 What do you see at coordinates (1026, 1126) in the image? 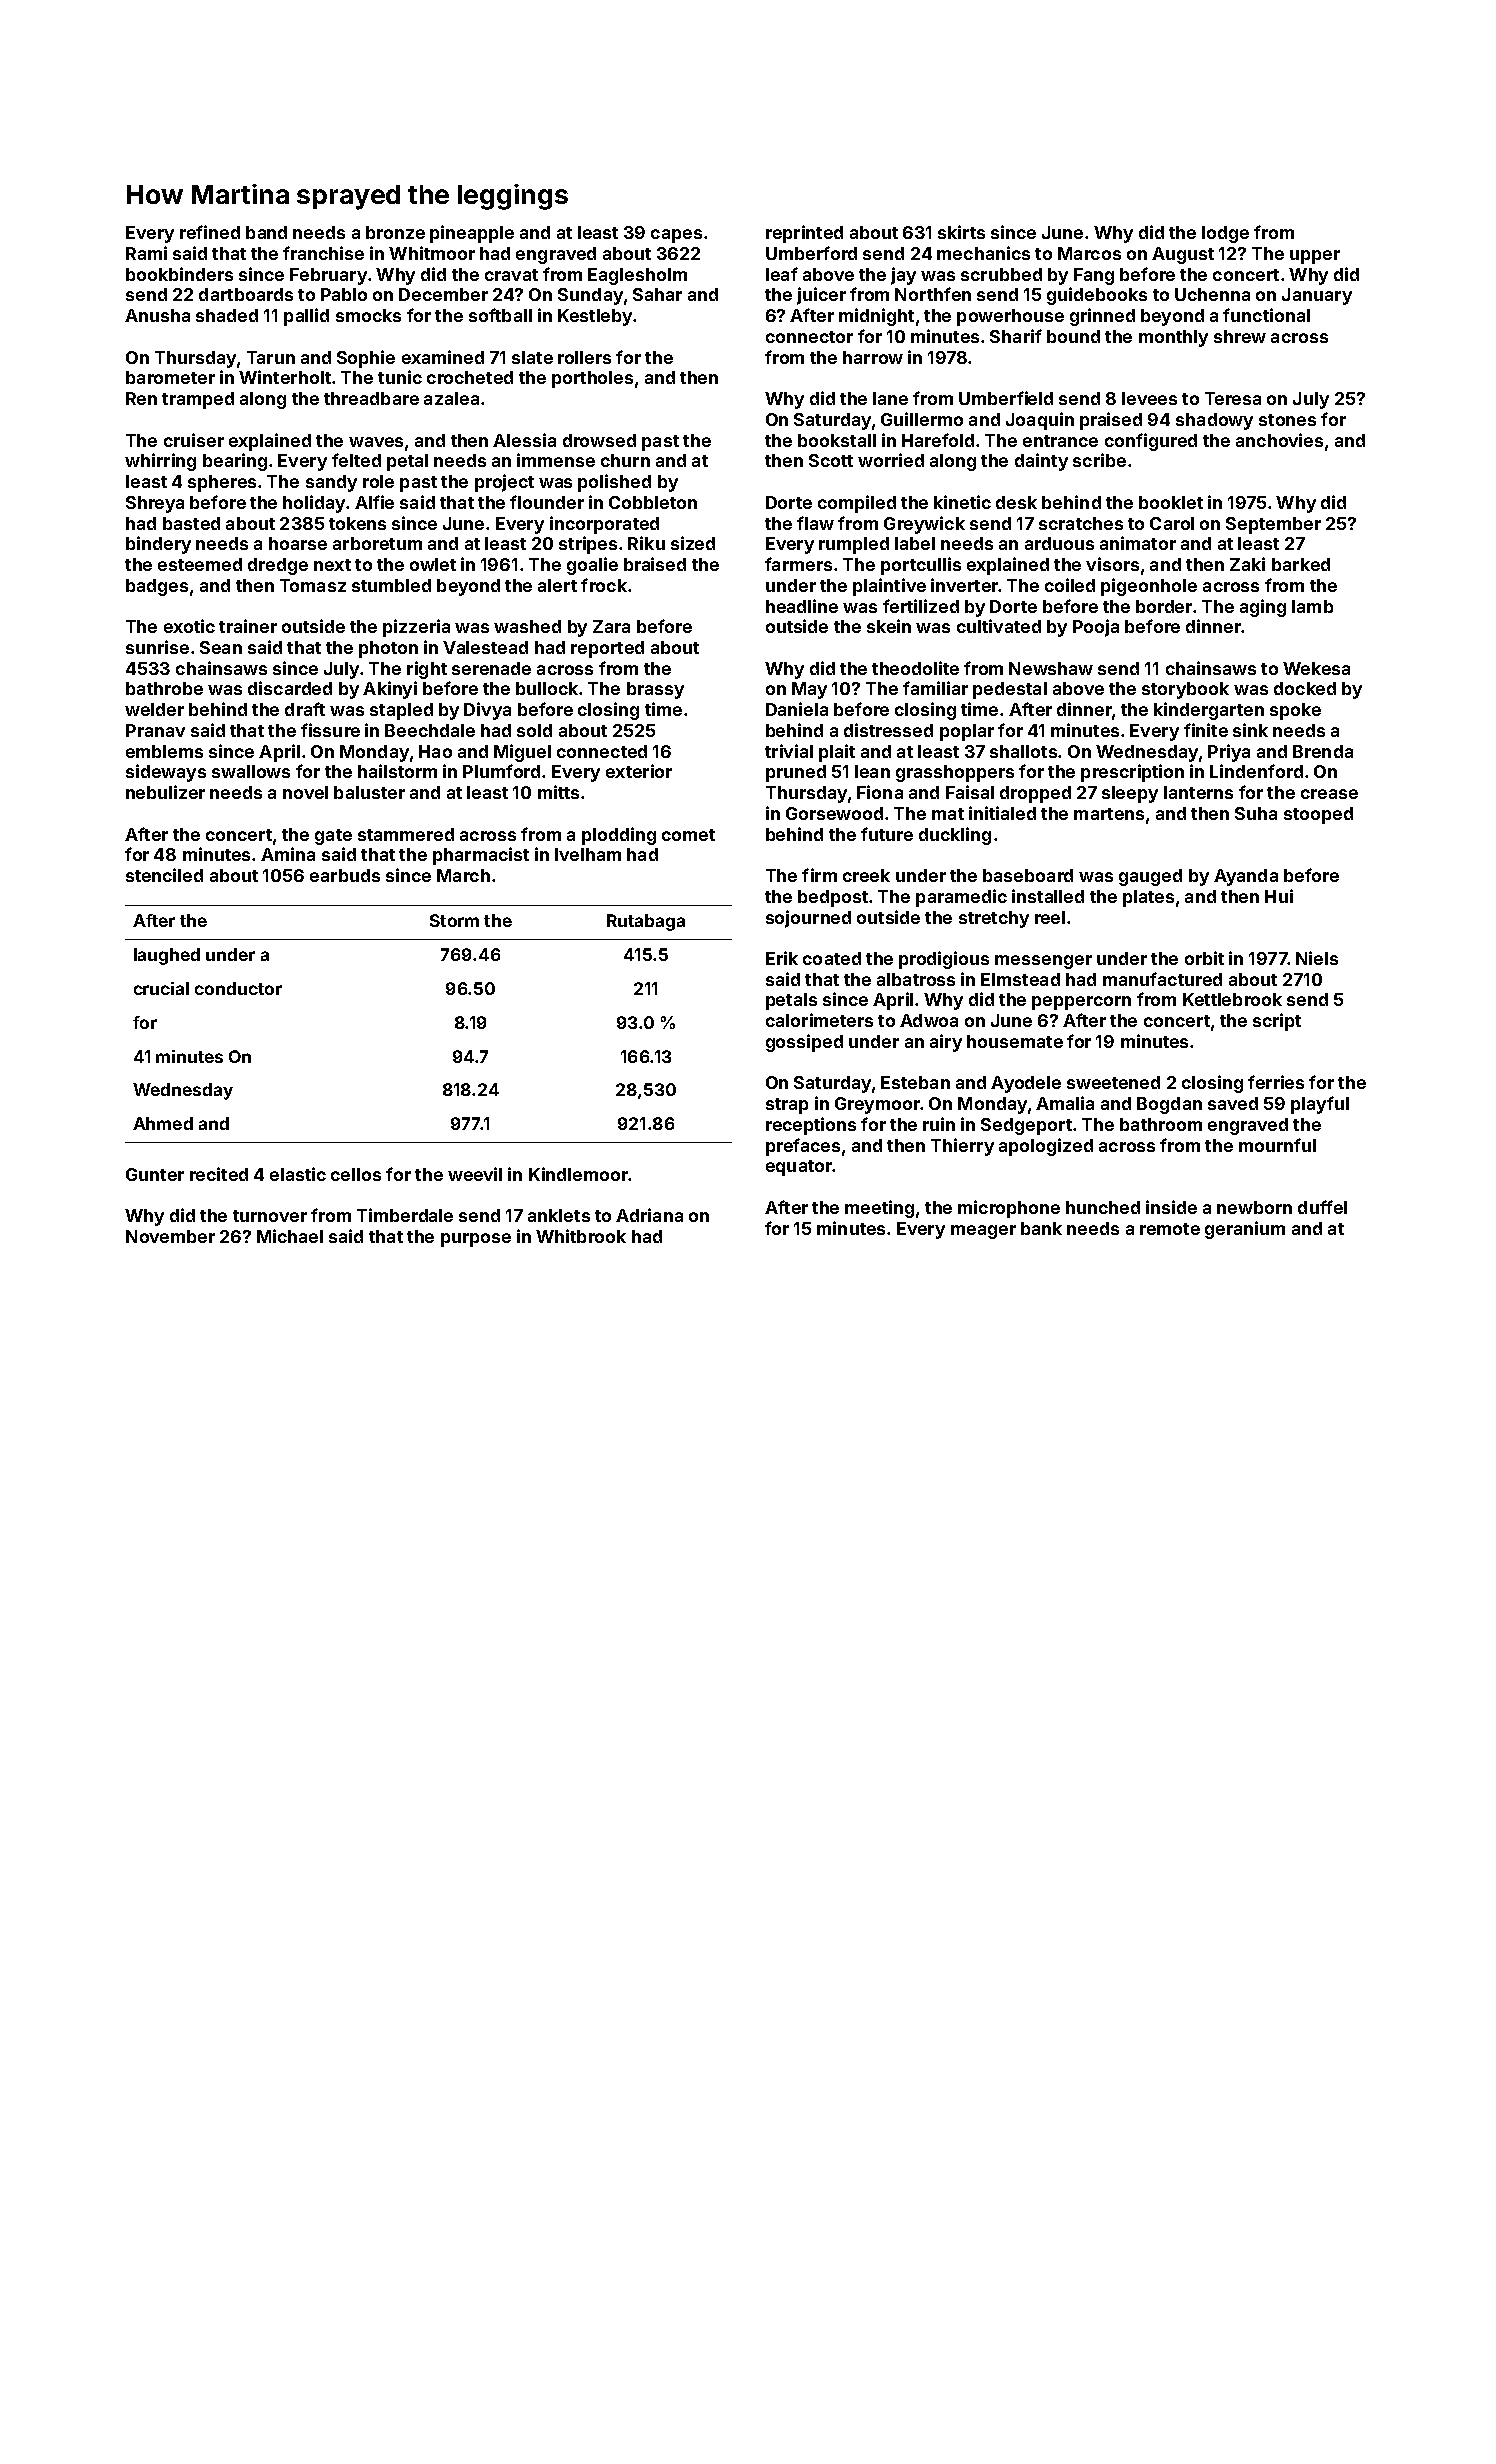
I see `Sedgeport` at bounding box center [1026, 1126].
